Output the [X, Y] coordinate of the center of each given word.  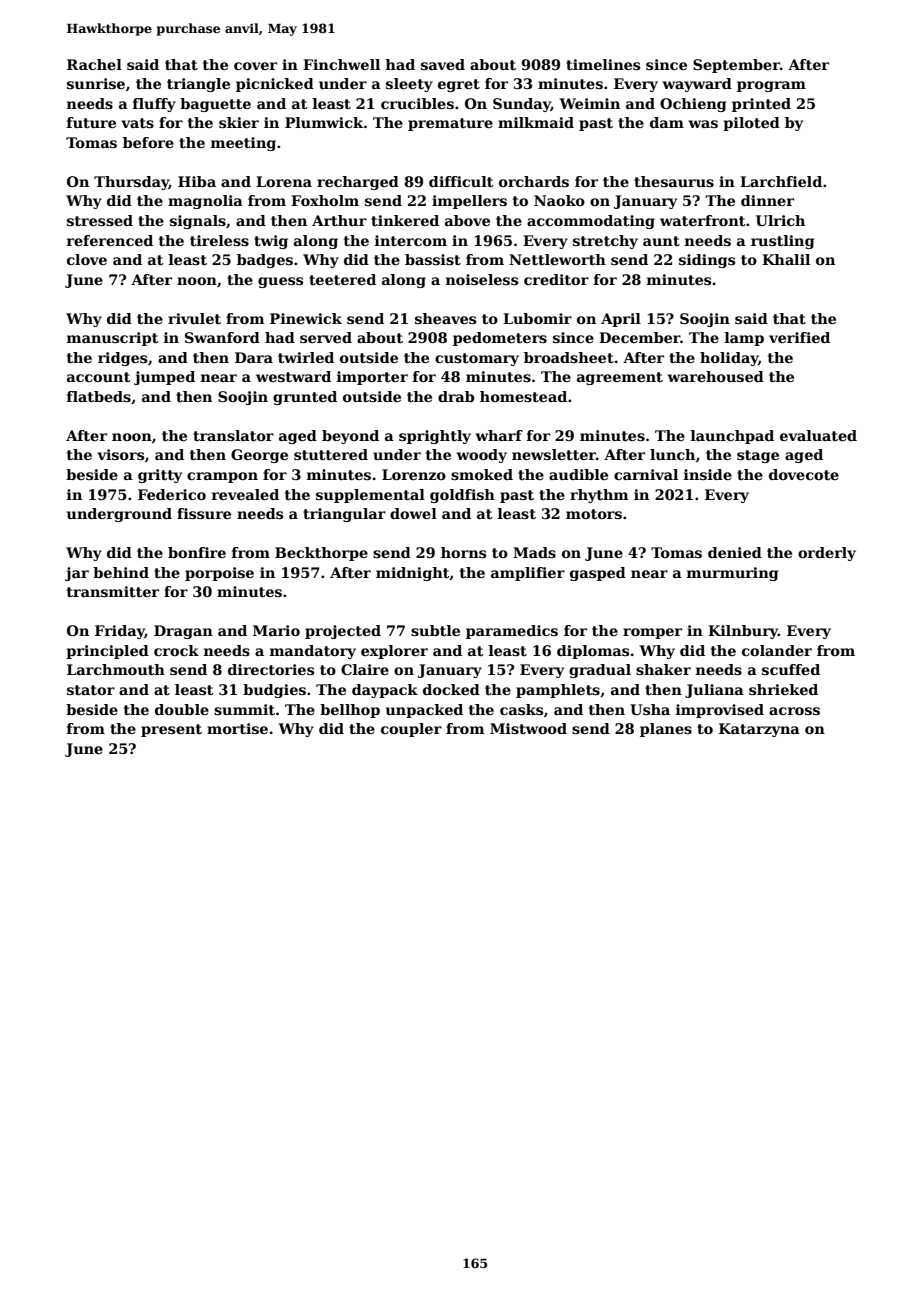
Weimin [589, 103]
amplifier [528, 574]
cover [255, 66]
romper [652, 633]
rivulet [194, 318]
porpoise [219, 574]
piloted [751, 124]
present [171, 730]
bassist [433, 259]
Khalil [786, 259]
